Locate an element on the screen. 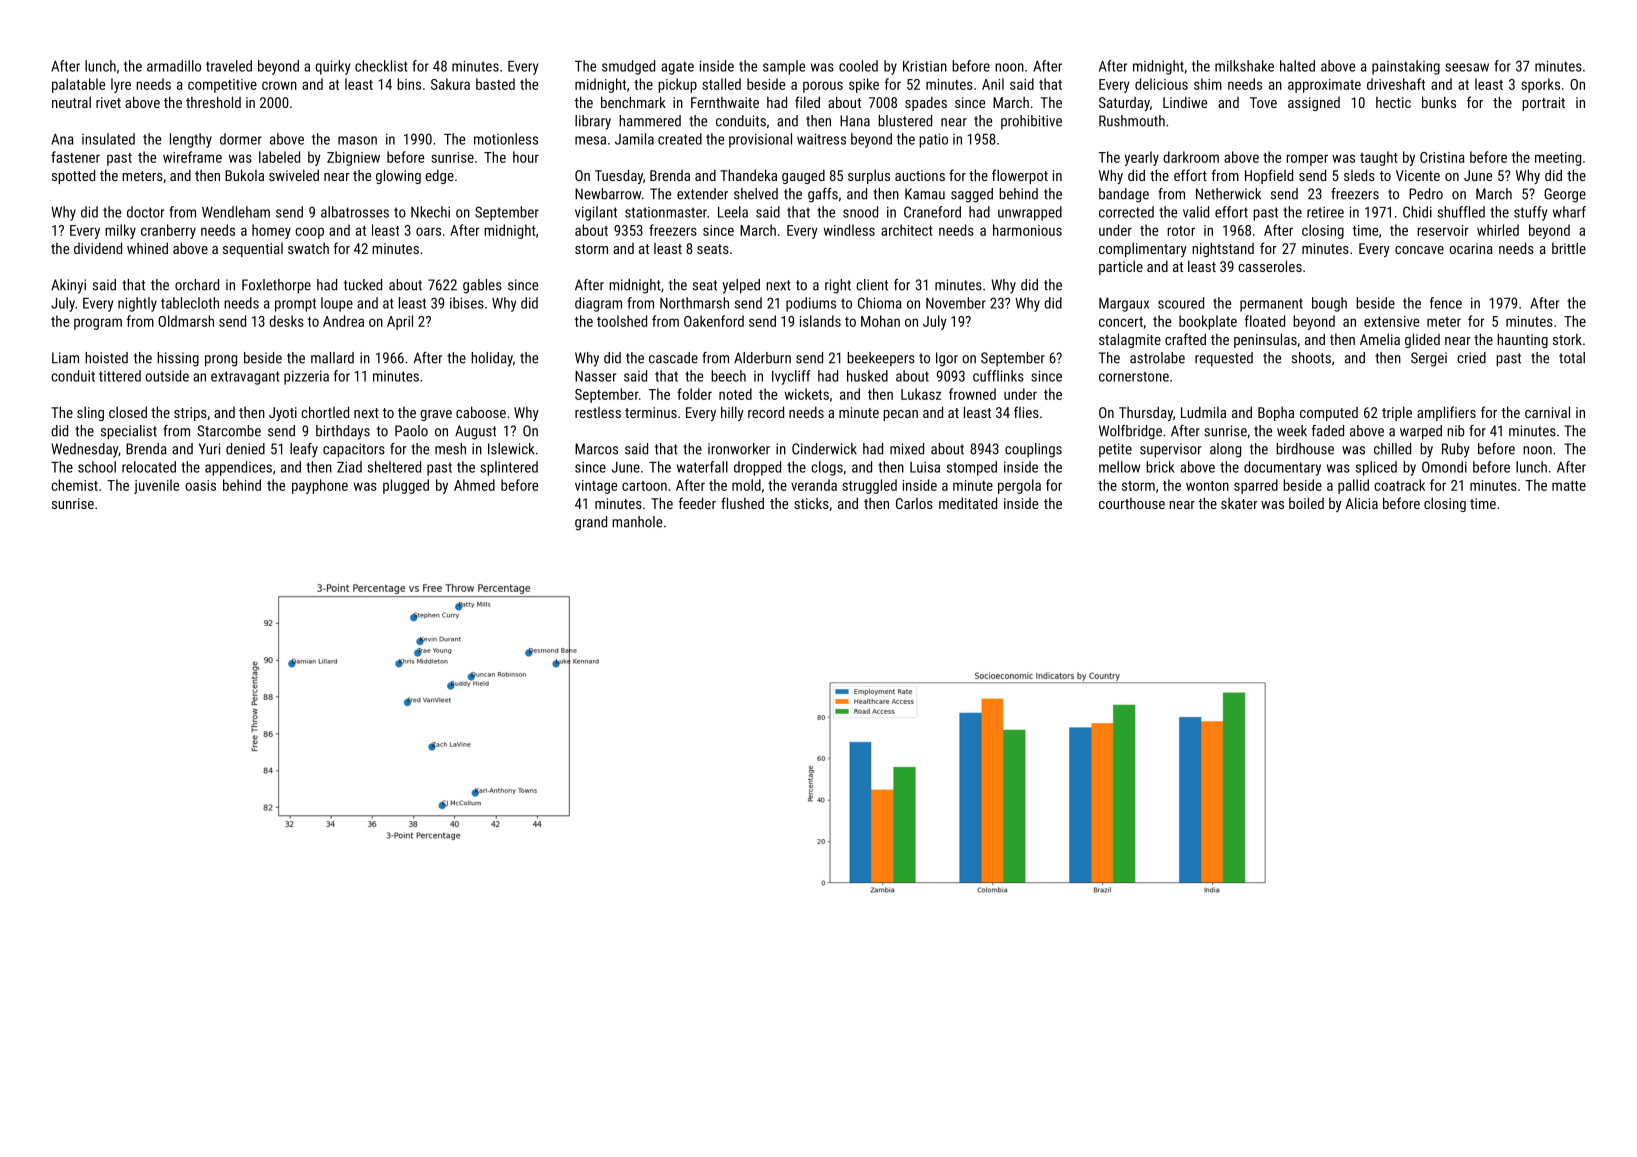 The image size is (1637, 1157). school is located at coordinates (97, 467).
